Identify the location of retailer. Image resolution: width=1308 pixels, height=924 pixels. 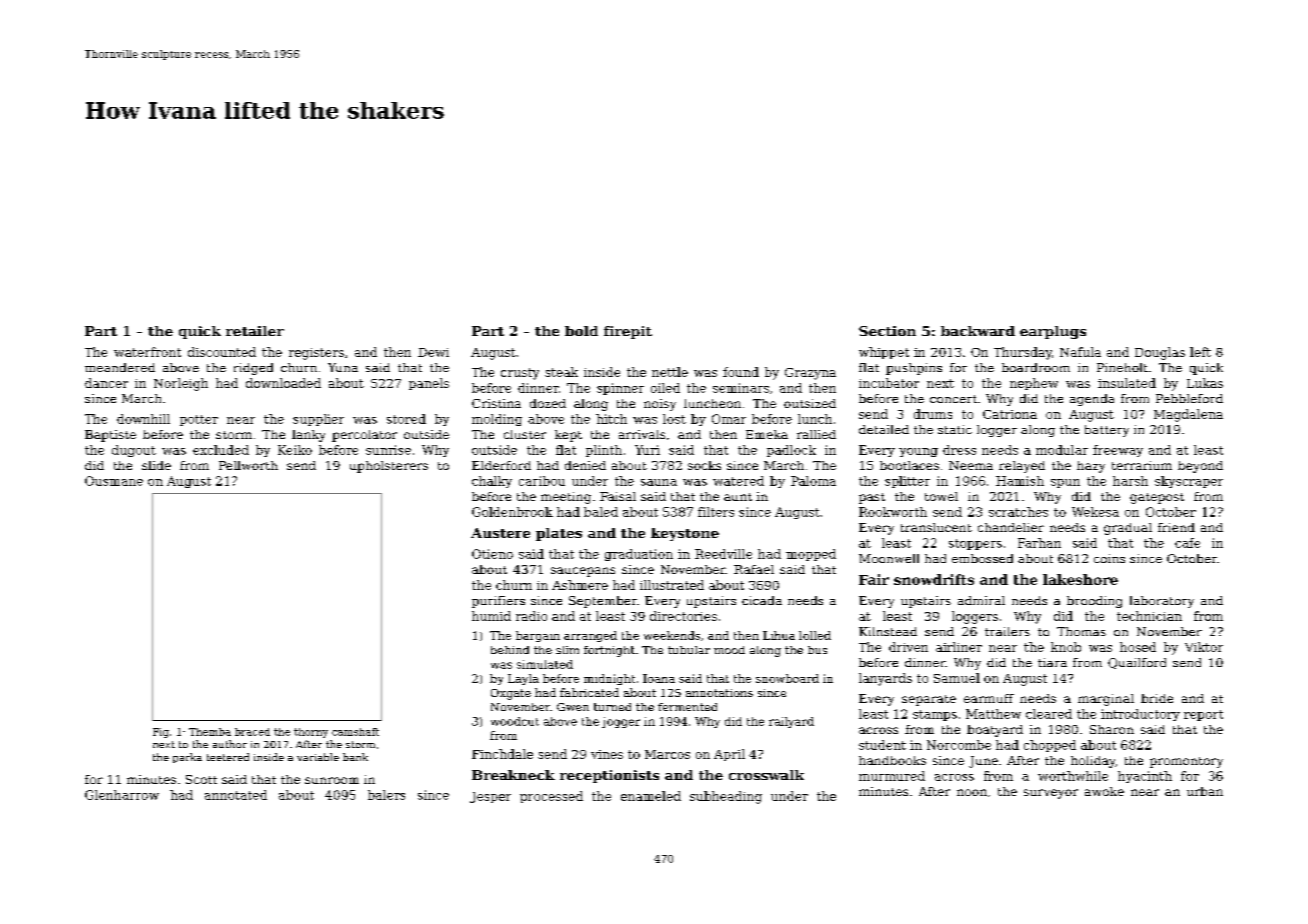
(255, 331).
